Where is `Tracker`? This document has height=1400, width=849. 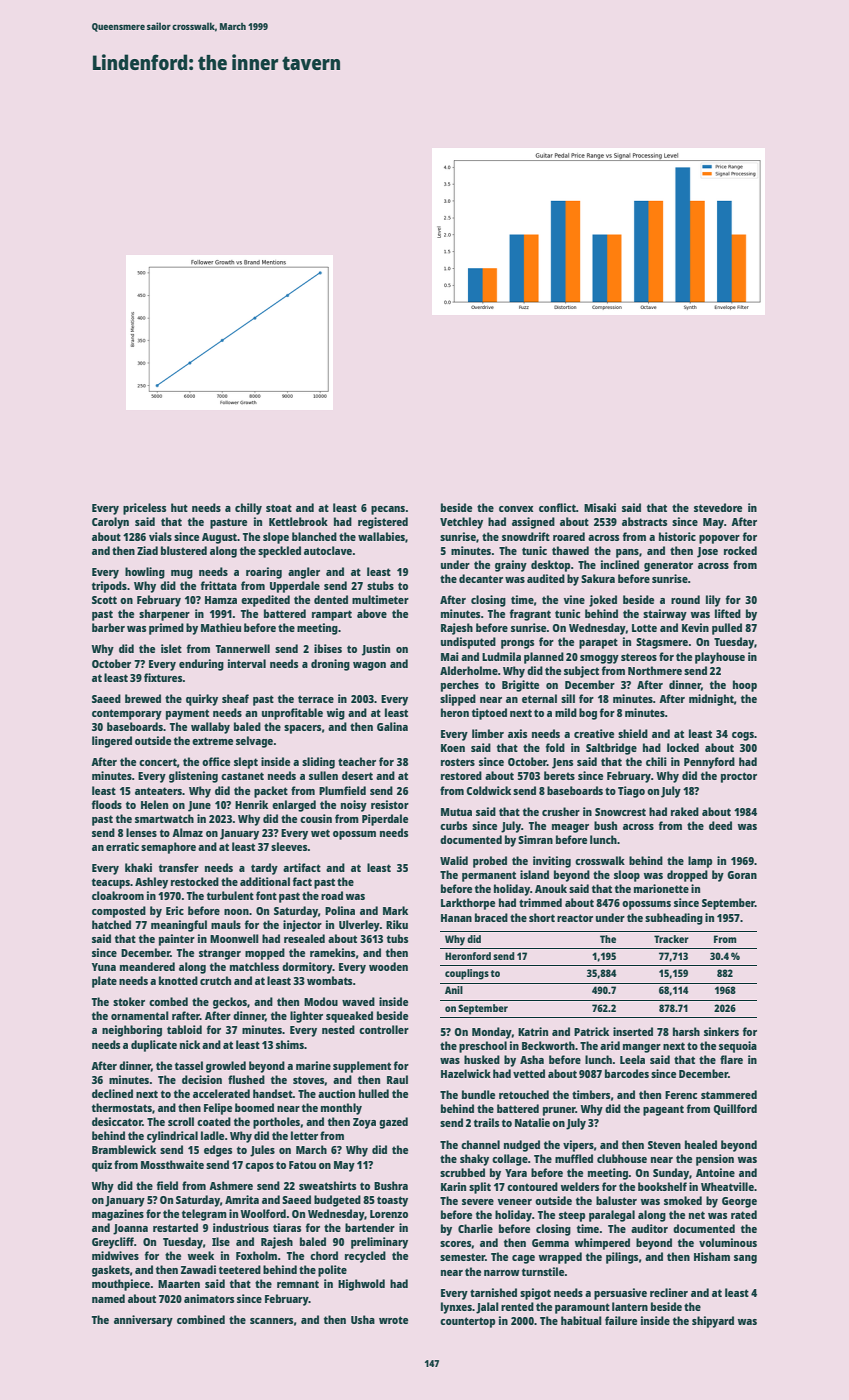
Tracker is located at coordinates (671, 939).
